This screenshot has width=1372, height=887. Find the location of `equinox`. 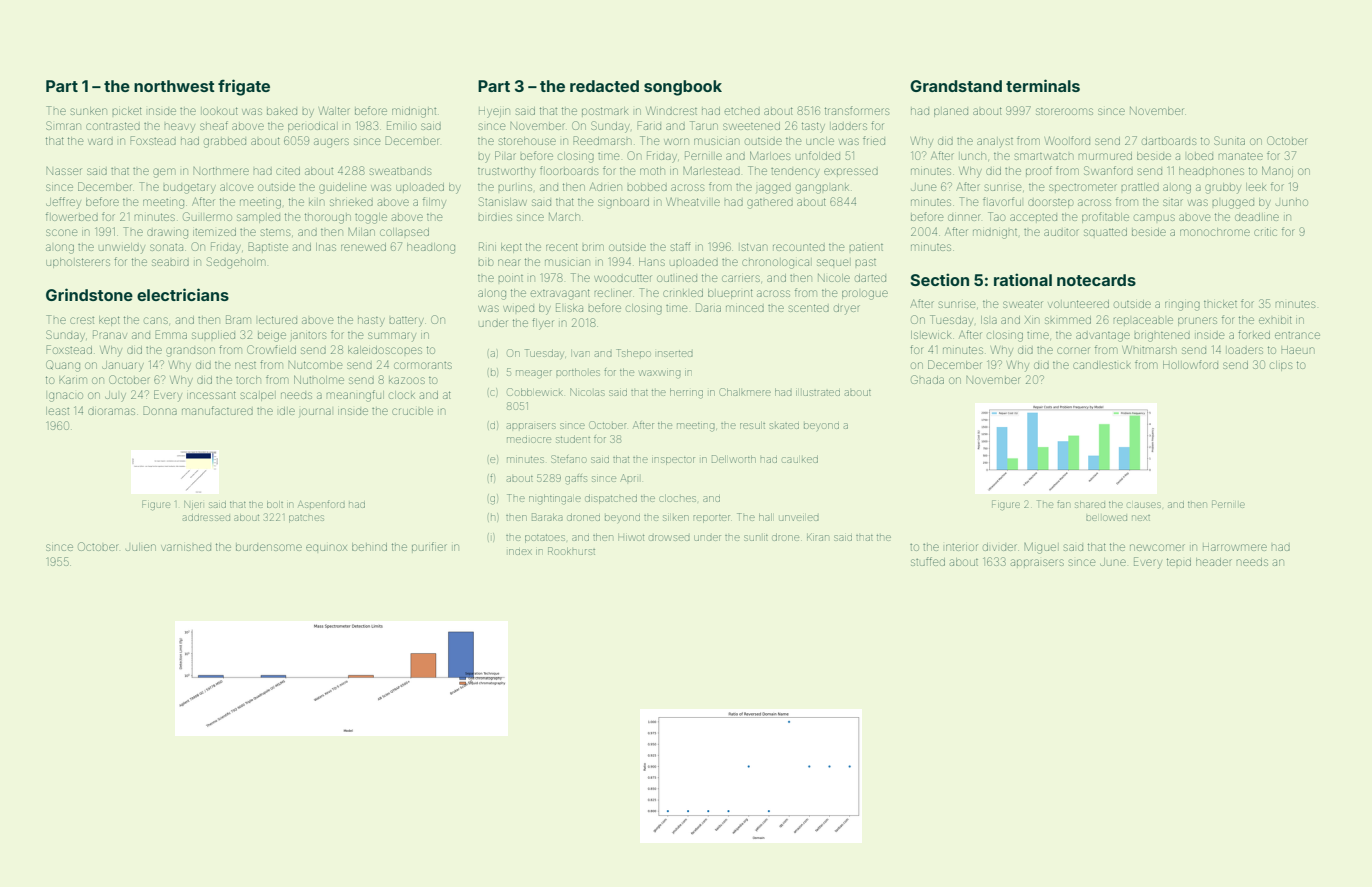

equinox is located at coordinates (326, 547).
